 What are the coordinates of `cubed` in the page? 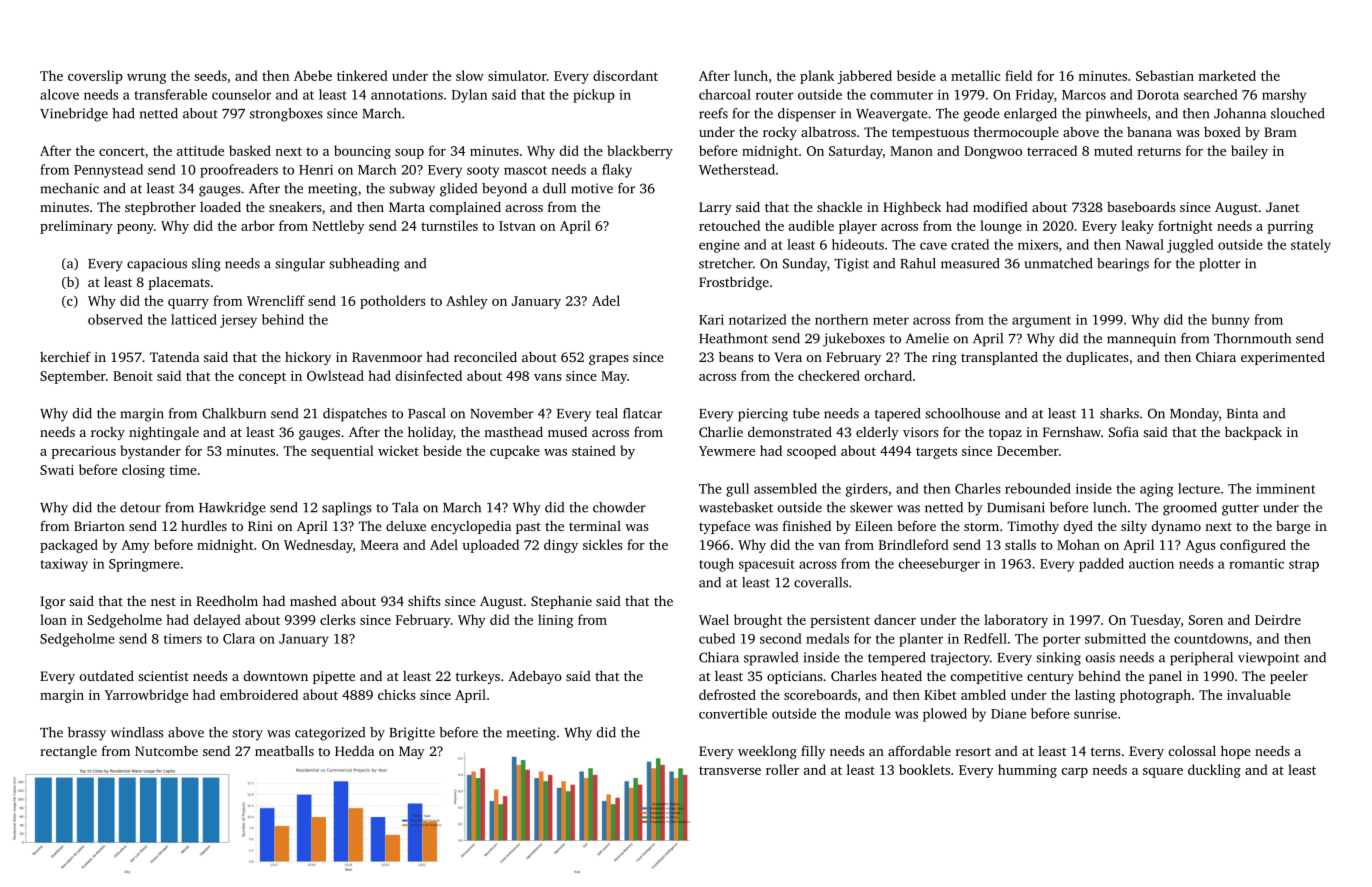 It's located at (717, 638).
